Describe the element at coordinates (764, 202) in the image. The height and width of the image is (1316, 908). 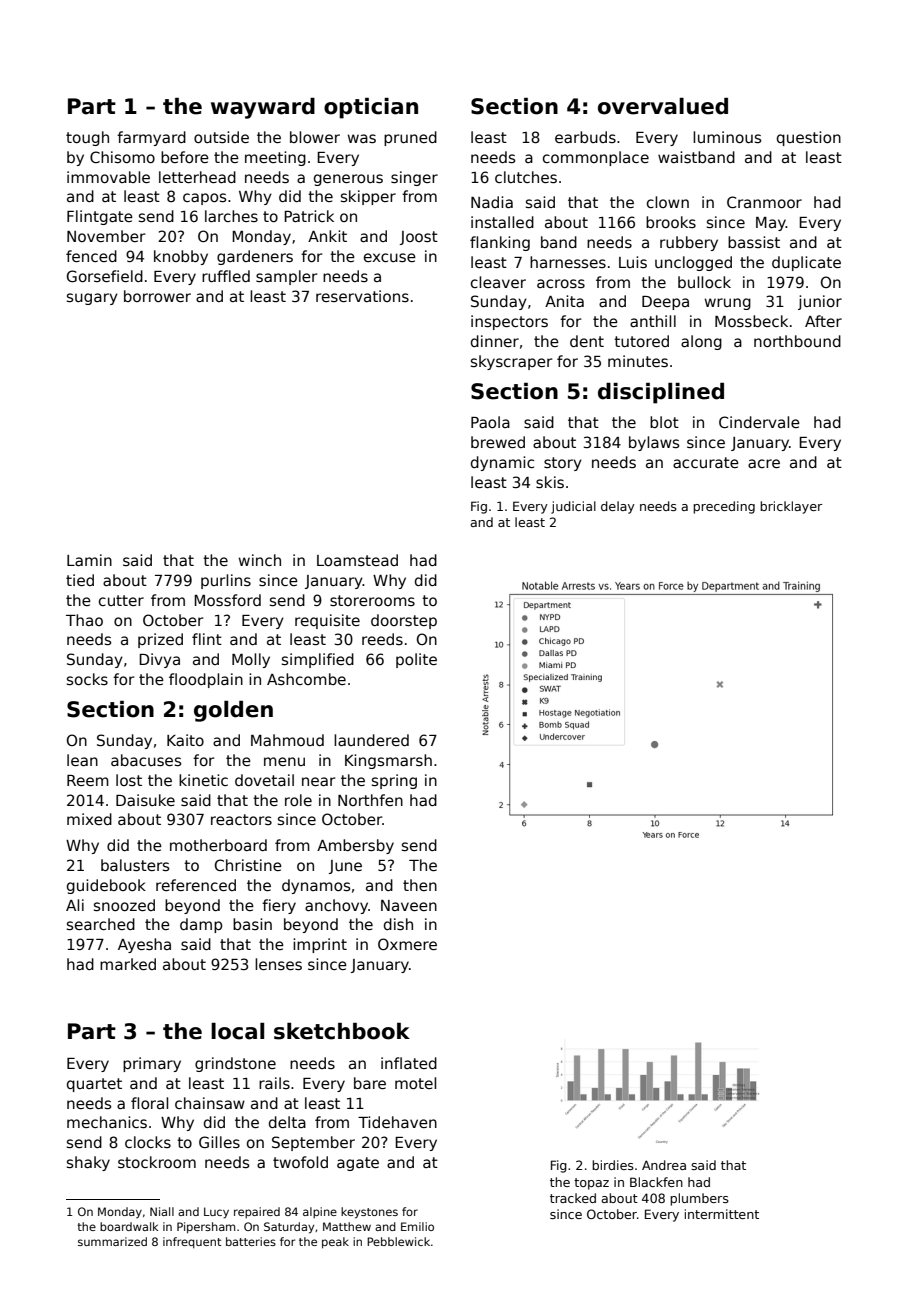
I see `Cranmoor` at that location.
